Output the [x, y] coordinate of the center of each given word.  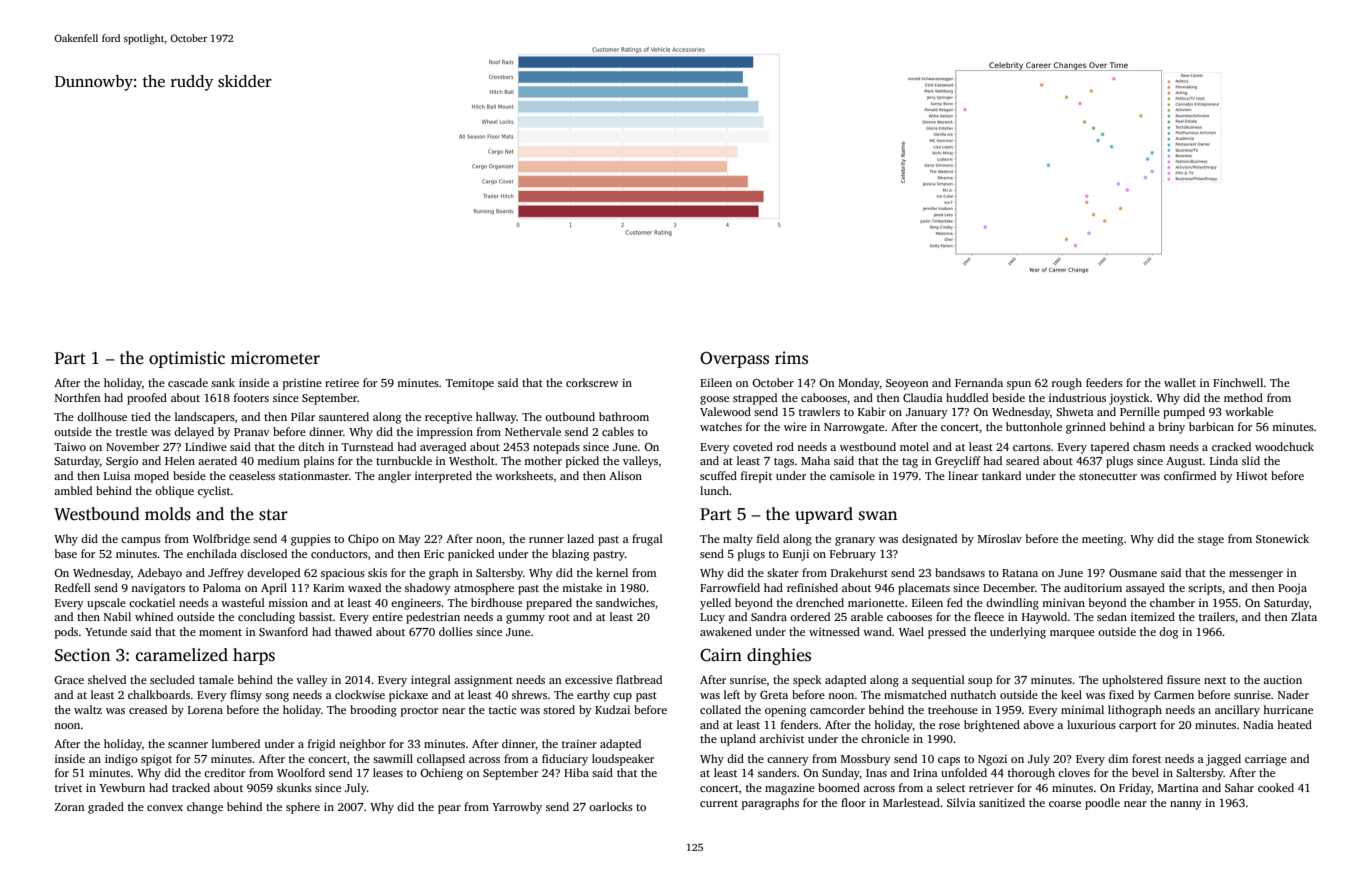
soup [980, 682]
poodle [1102, 804]
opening [785, 711]
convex [165, 808]
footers [251, 397]
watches [721, 426]
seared [1022, 460]
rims [791, 358]
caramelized [182, 655]
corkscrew [592, 382]
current [719, 803]
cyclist [214, 492]
